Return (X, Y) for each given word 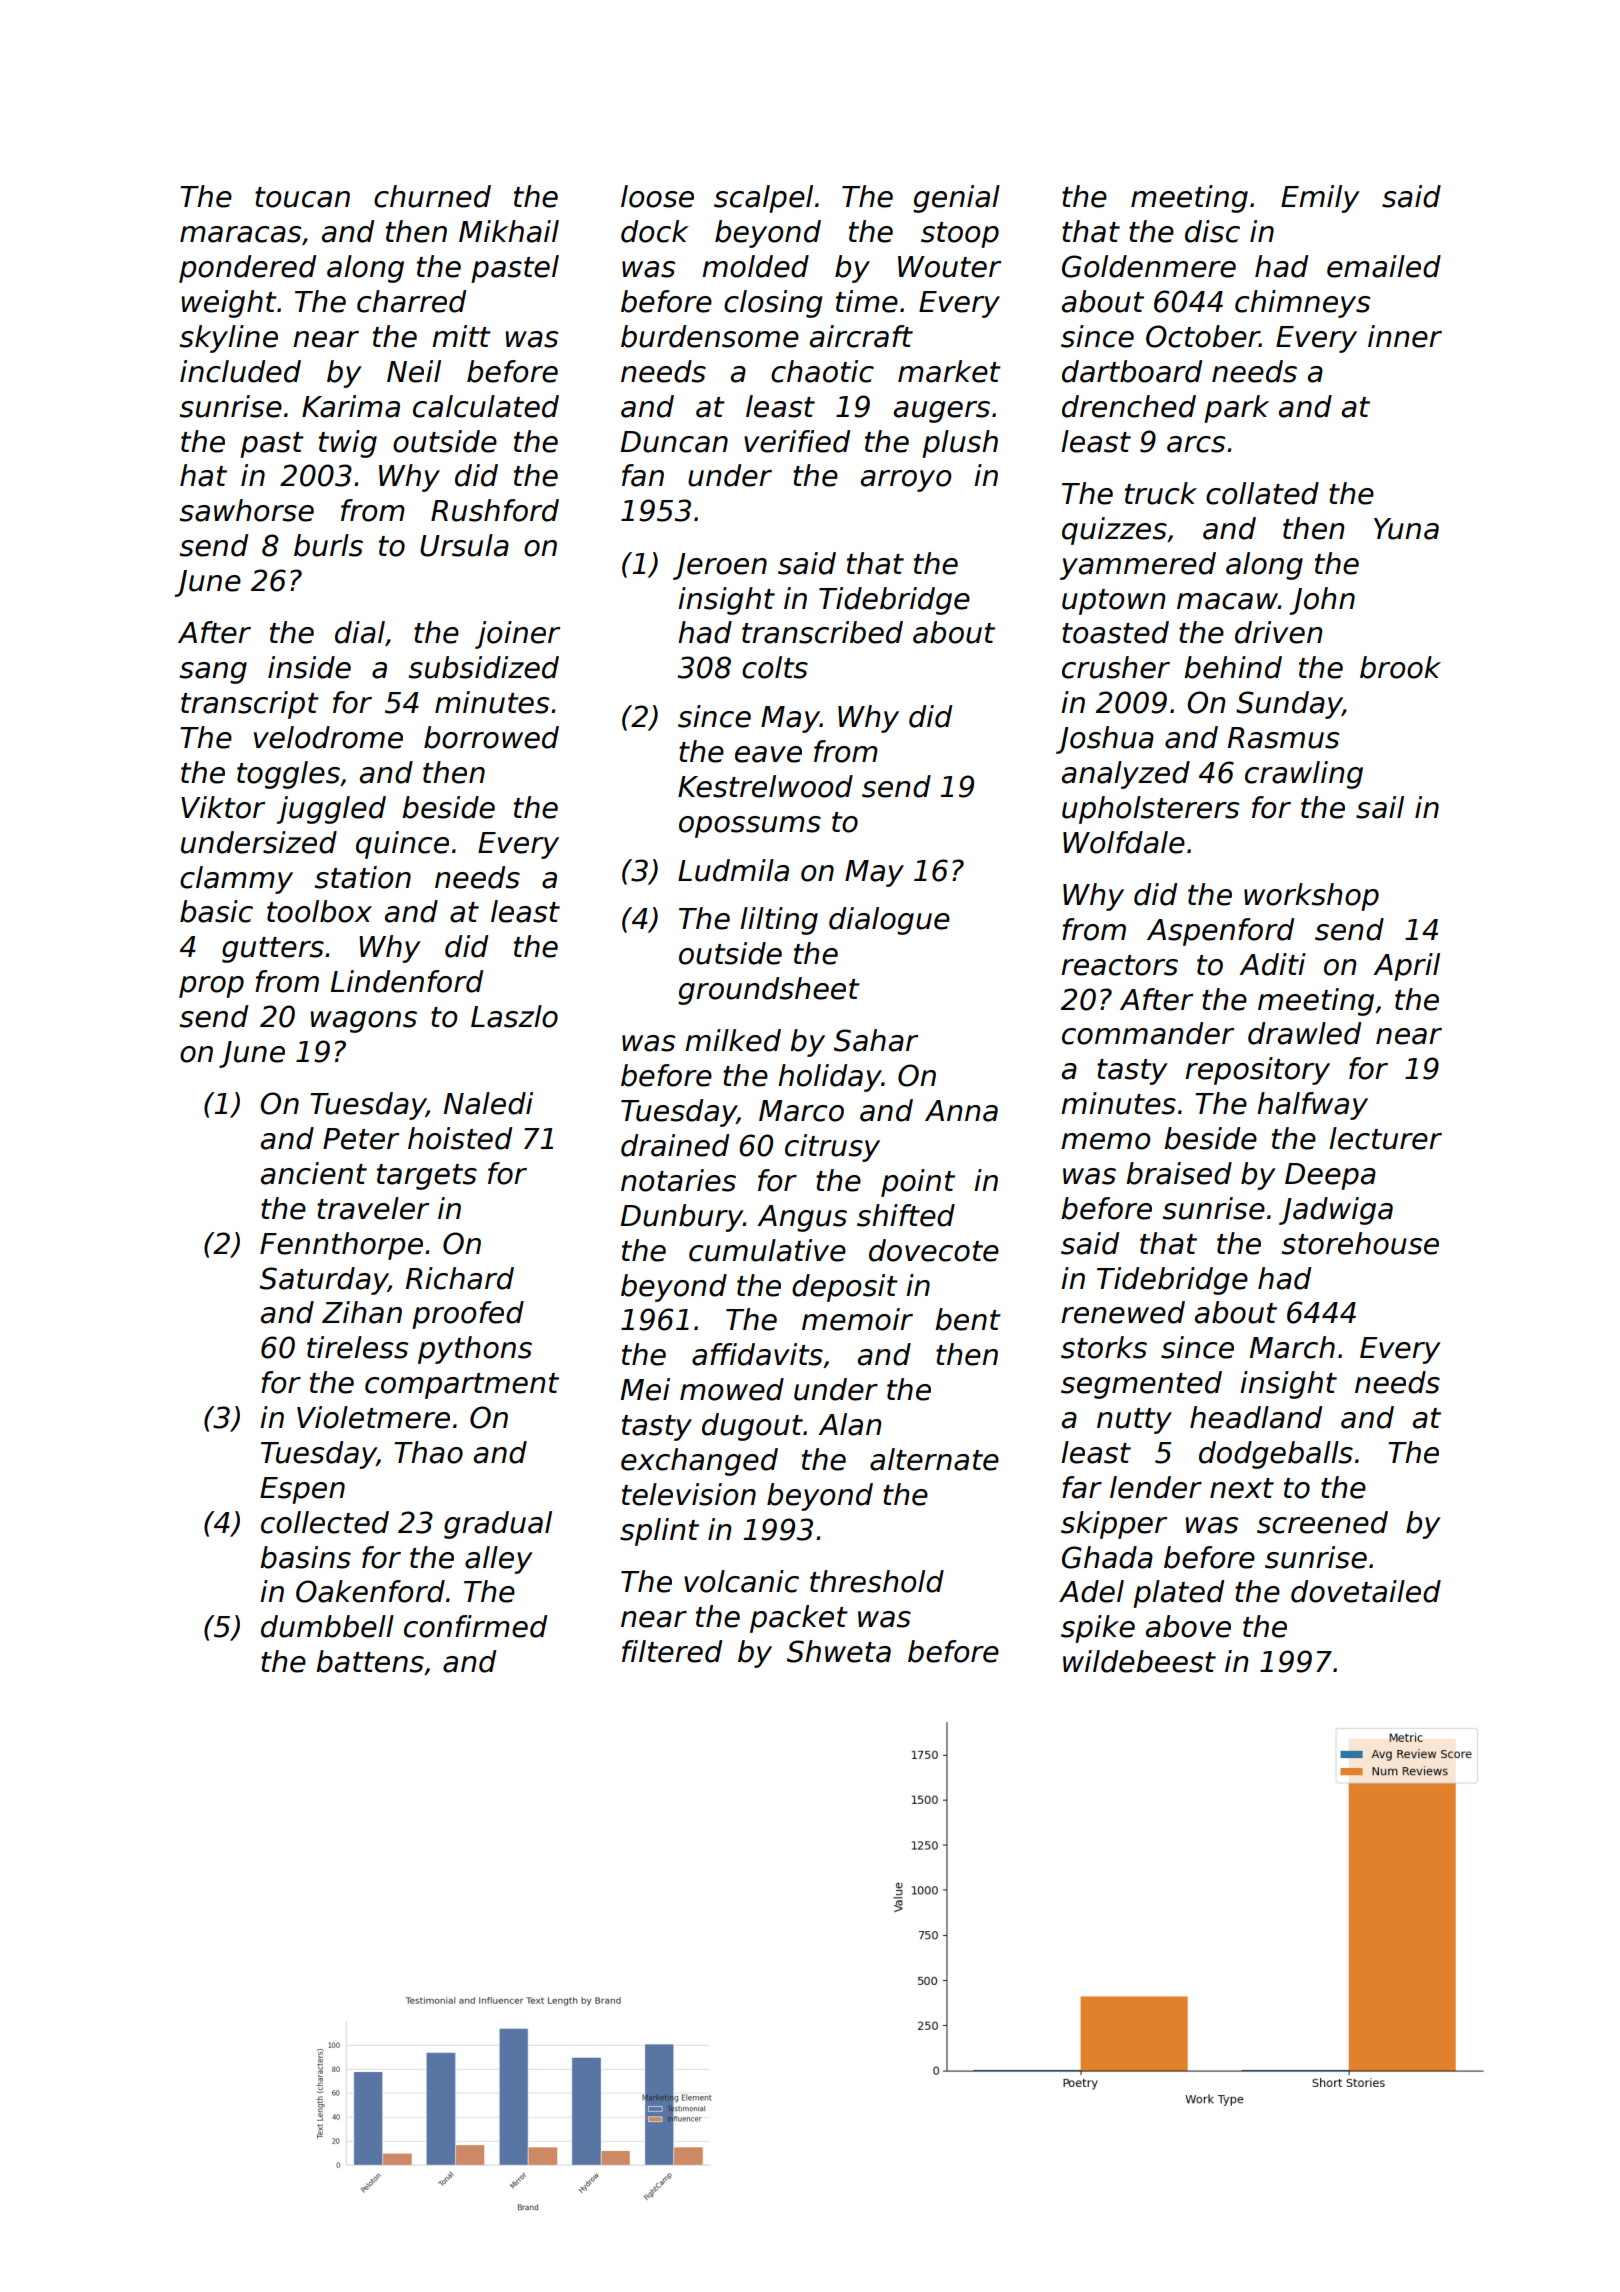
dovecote (934, 1250)
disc (1212, 231)
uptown (1113, 602)
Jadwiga (1336, 1211)
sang (213, 673)
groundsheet (769, 991)
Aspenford (1220, 932)
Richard (460, 1278)
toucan (302, 197)
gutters (273, 950)
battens (370, 1661)
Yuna (1406, 529)
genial (956, 199)
